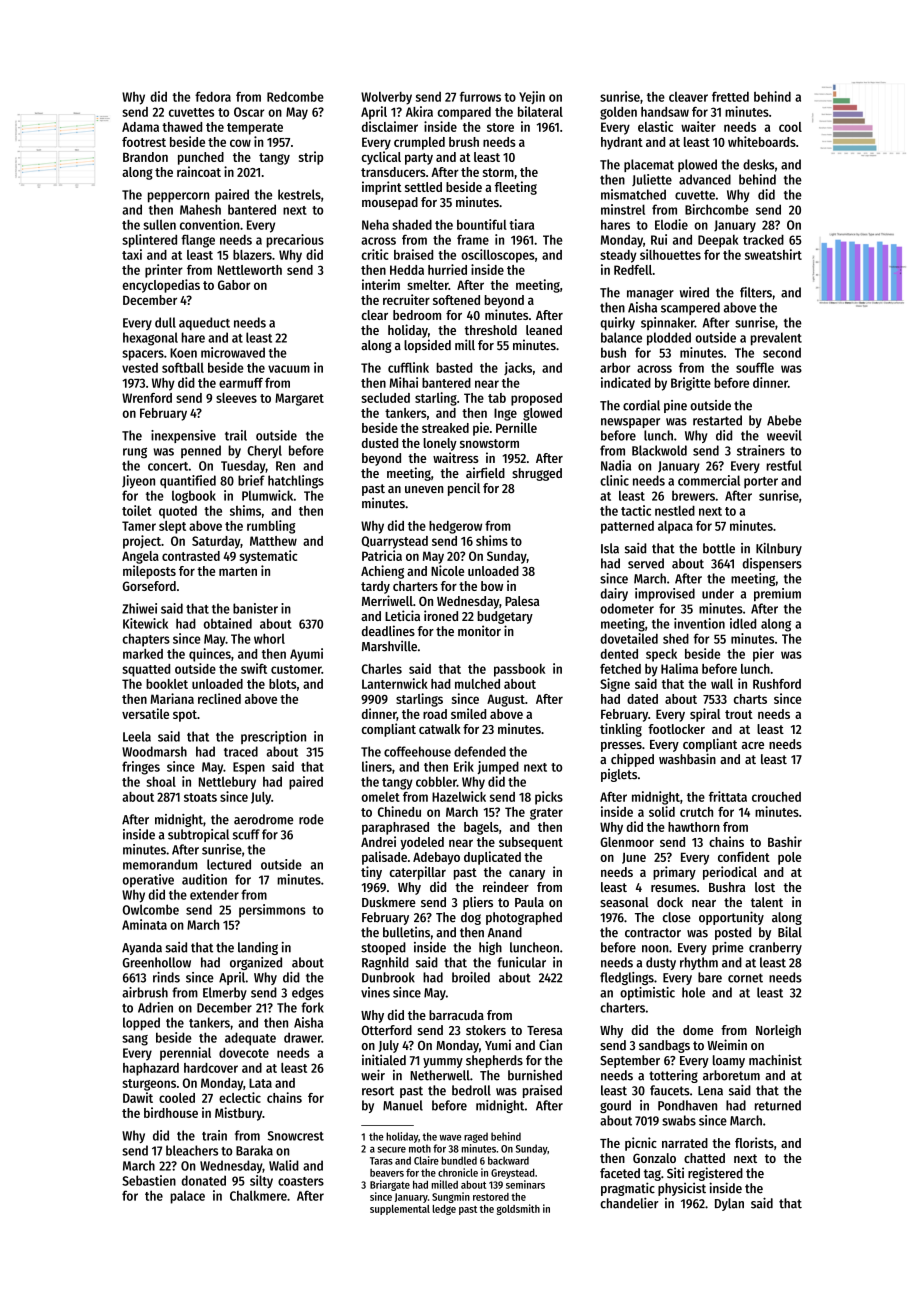  Describe the element at coordinates (187, 1197) in the screenshot. I see `palace` at that location.
